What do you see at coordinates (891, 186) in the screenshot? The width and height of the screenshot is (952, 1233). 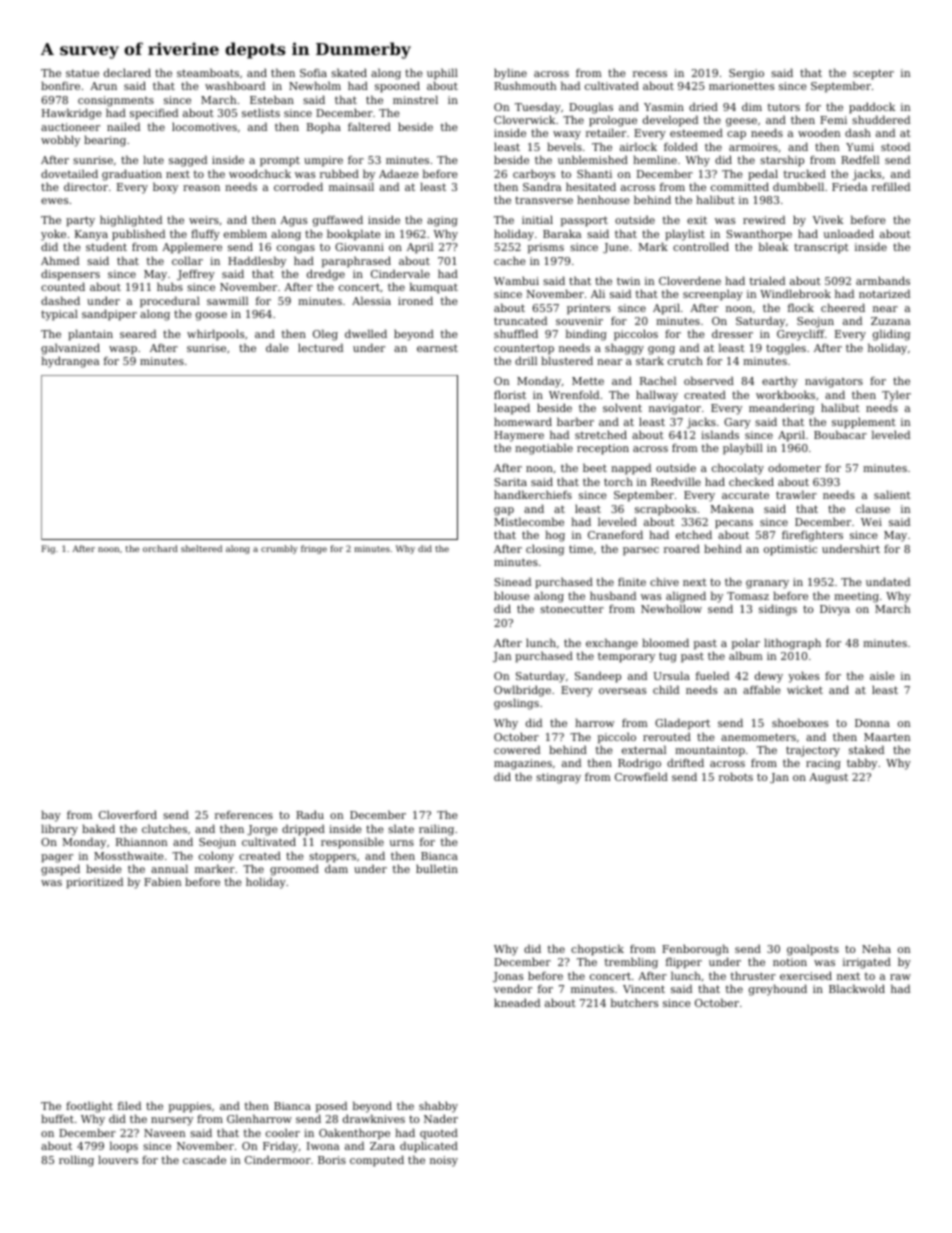 I see `refilled` at bounding box center [891, 186].
